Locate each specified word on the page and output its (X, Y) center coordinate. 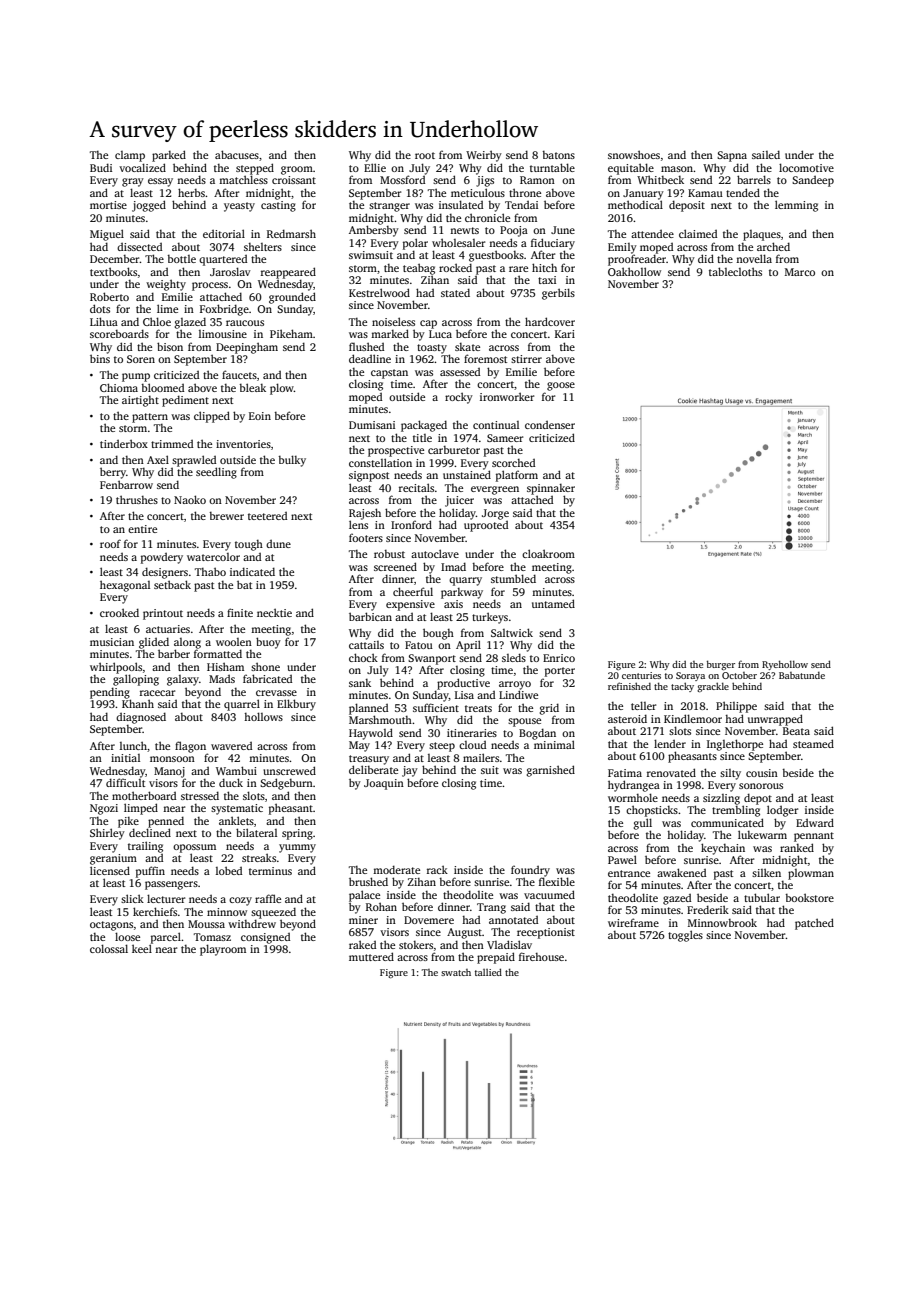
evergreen (495, 490)
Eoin (260, 416)
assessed (460, 372)
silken (766, 872)
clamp (130, 156)
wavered (231, 746)
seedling (216, 473)
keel (142, 948)
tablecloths (735, 271)
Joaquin (384, 784)
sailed (766, 154)
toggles (685, 936)
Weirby (484, 156)
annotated (513, 920)
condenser (550, 425)
